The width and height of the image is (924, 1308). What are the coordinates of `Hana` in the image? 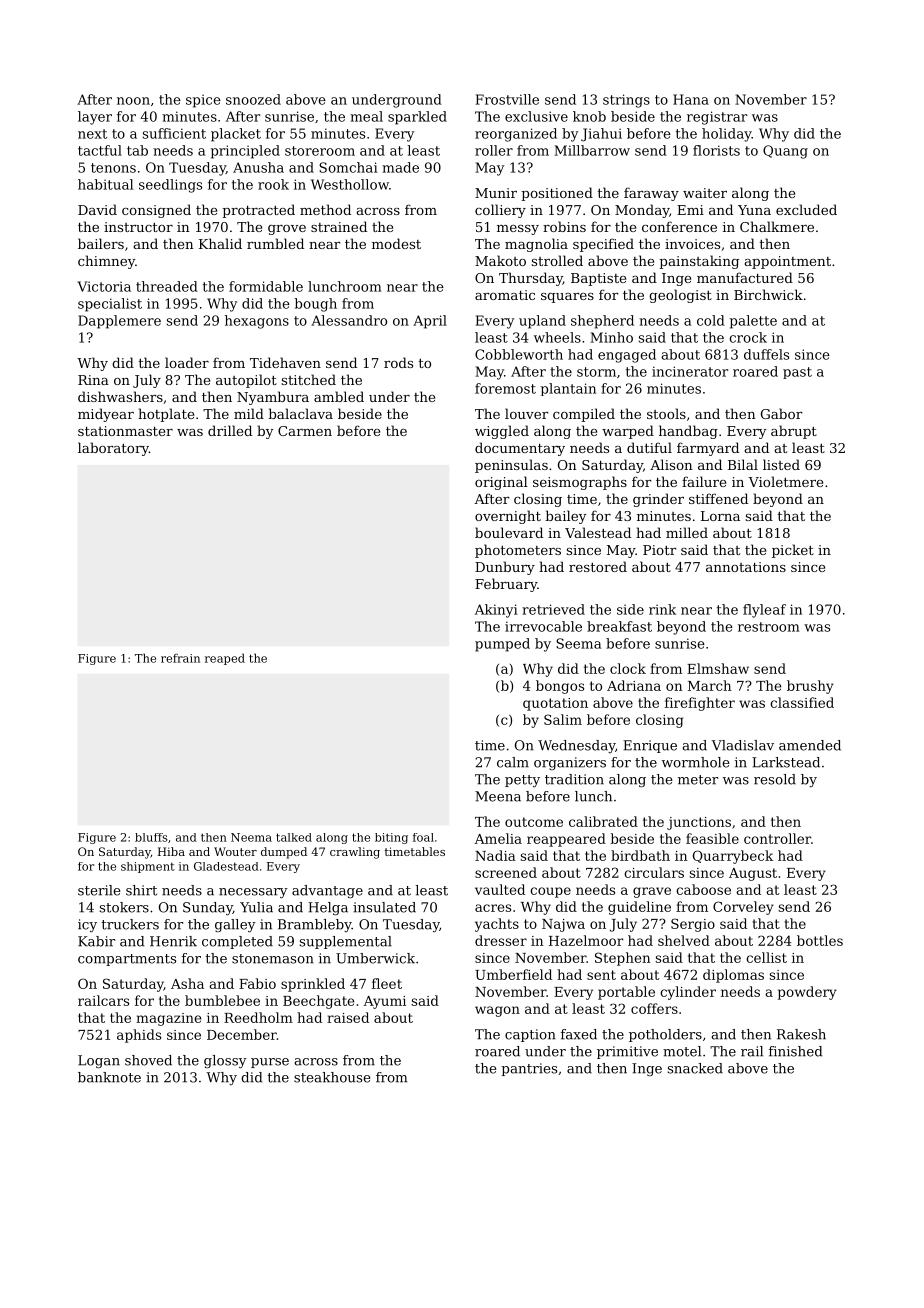 It's located at (691, 99).
